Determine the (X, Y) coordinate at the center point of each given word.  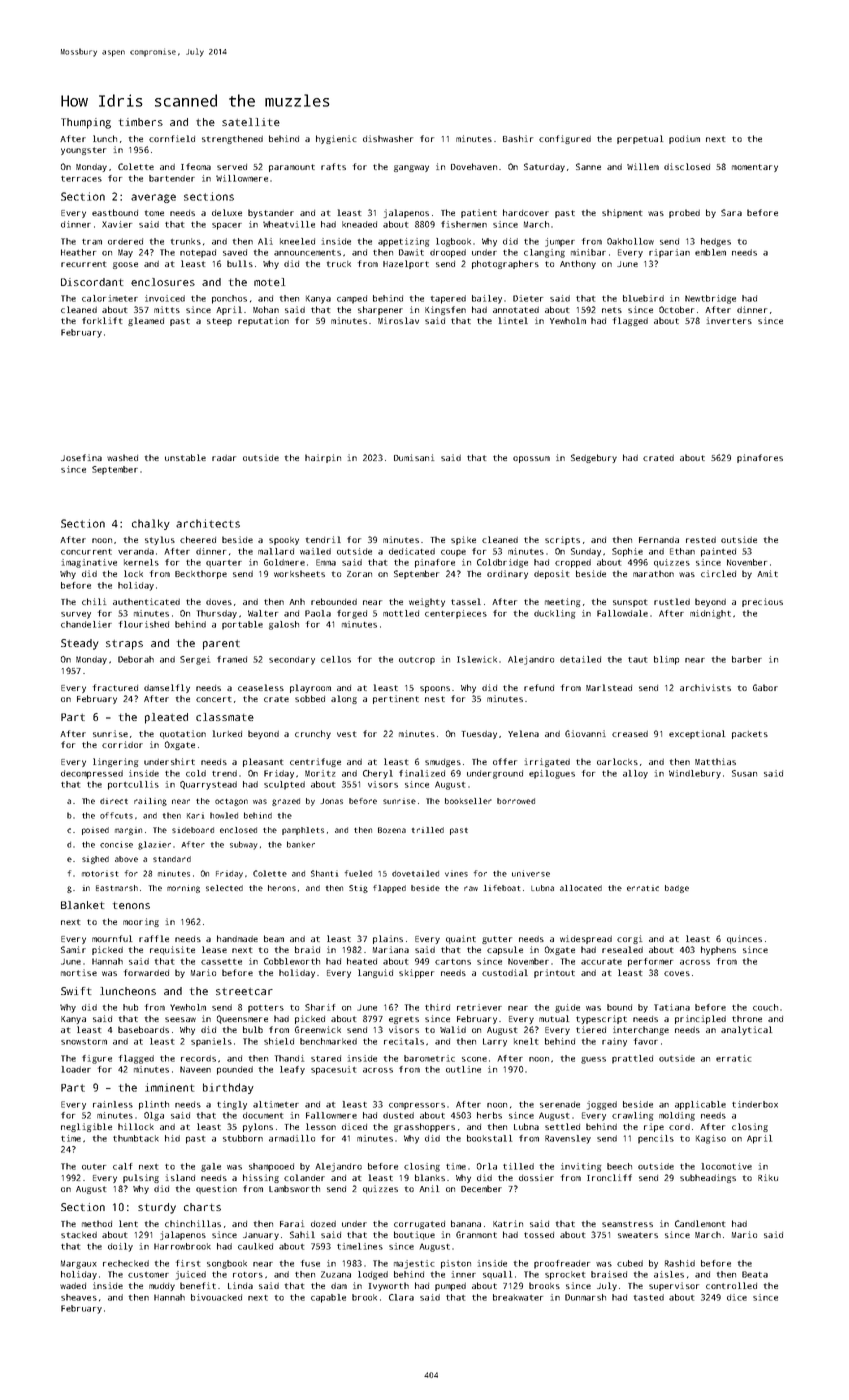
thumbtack (136, 1138)
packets (750, 735)
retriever (479, 1007)
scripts (562, 540)
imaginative (89, 563)
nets (612, 310)
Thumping (86, 123)
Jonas (332, 801)
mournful (112, 938)
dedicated (412, 551)
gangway (411, 168)
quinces (744, 939)
